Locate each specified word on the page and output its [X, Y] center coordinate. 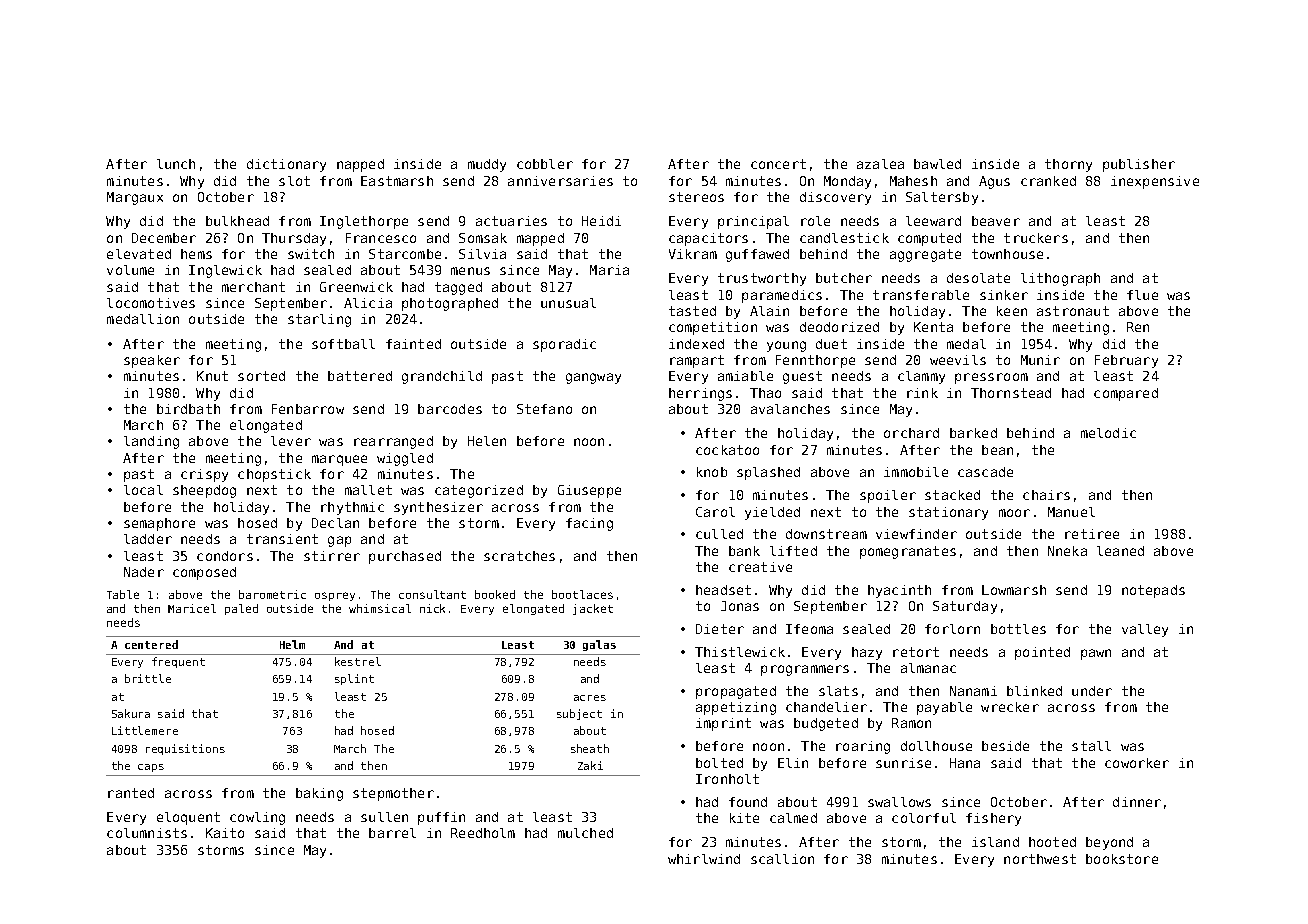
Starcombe [405, 254]
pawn [1096, 654]
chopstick [274, 475]
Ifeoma [809, 629]
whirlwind [704, 859]
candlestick [844, 238]
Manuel [1071, 512]
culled [719, 534]
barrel [392, 833]
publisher [1139, 165]
